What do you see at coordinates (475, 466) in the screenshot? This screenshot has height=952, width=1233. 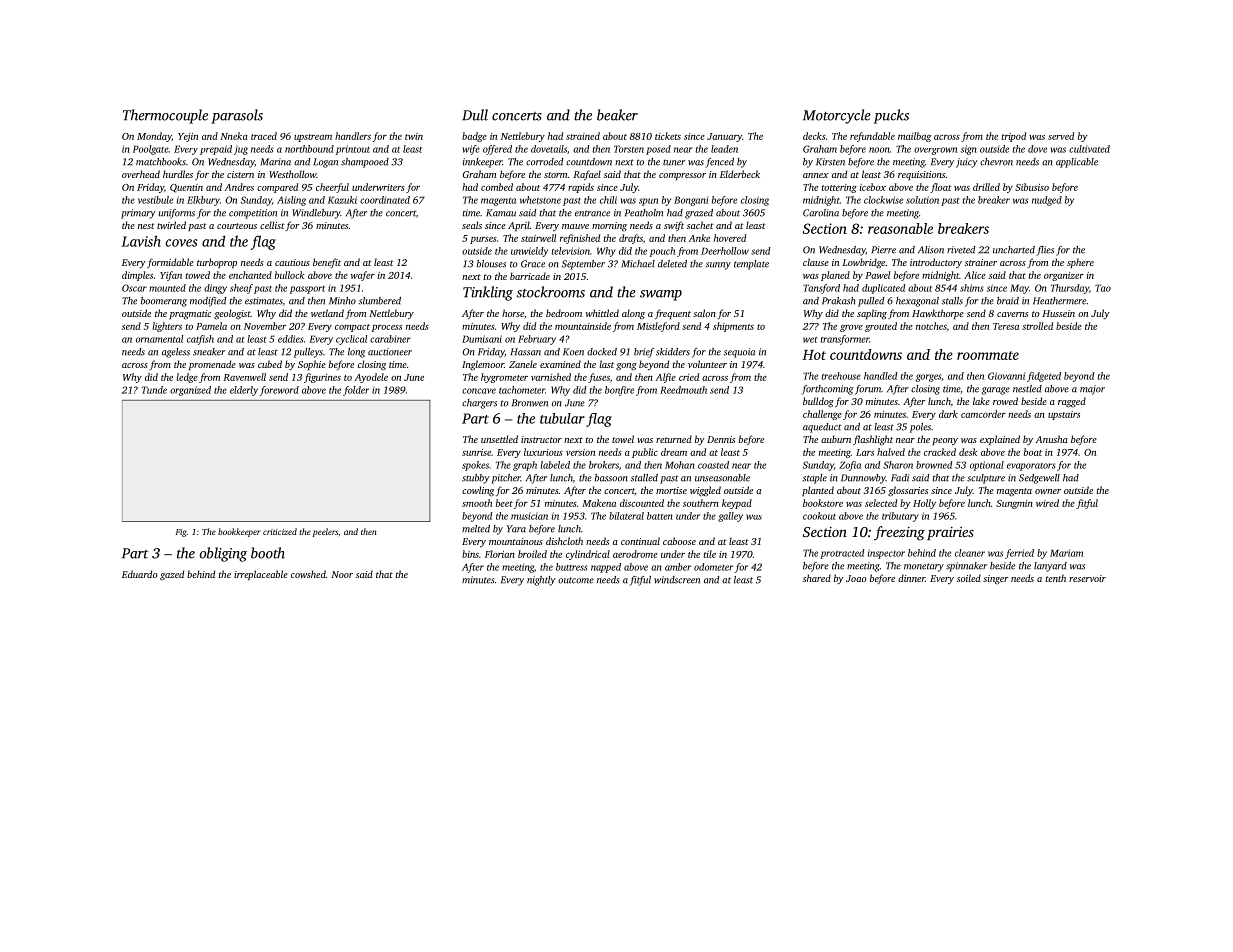 I see `spokes` at bounding box center [475, 466].
